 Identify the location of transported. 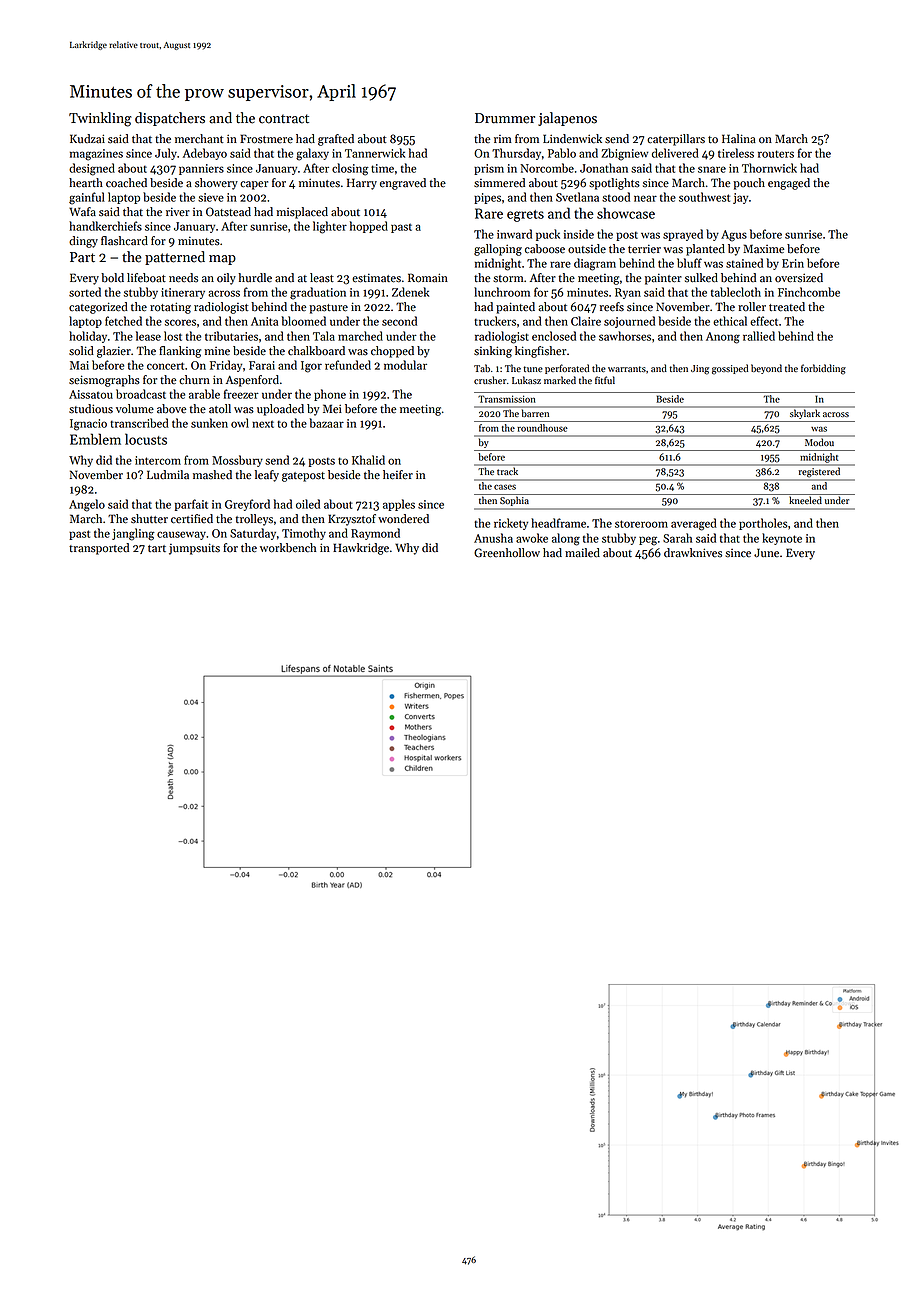
(99, 549).
